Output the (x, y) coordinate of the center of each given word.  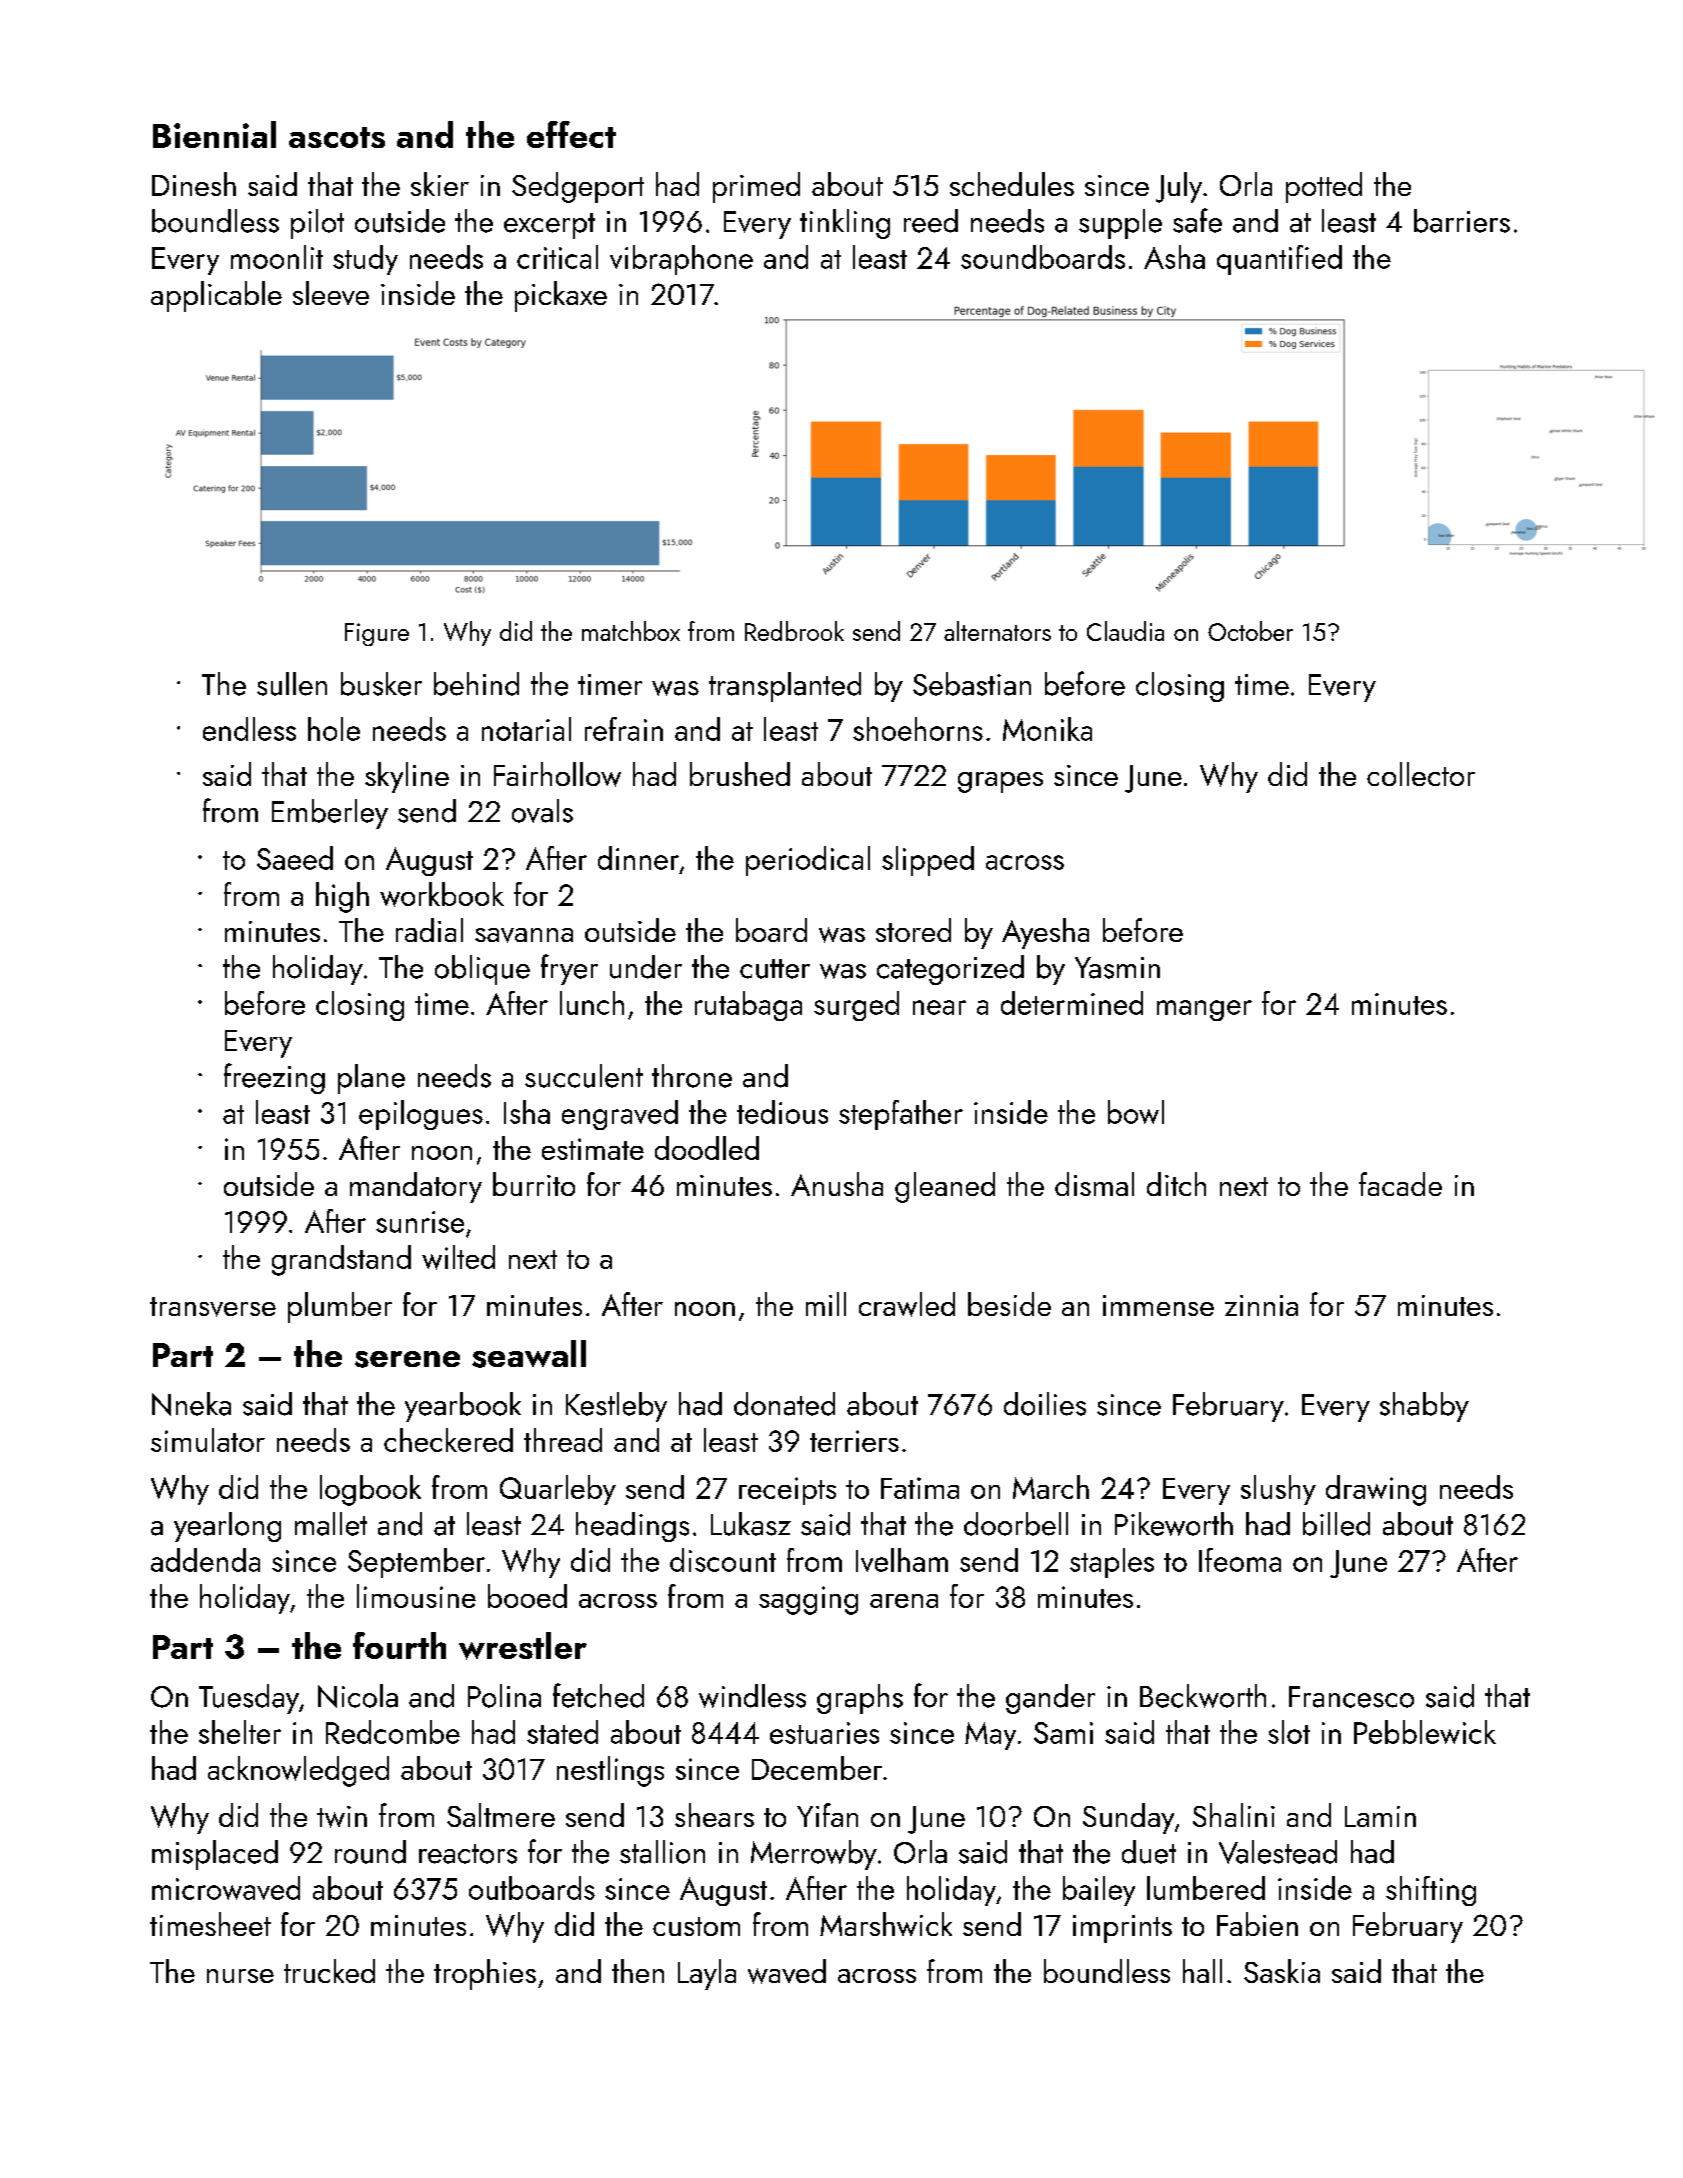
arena (904, 1601)
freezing (274, 1078)
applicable (216, 296)
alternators (997, 631)
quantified (1279, 260)
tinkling (845, 224)
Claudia (1125, 631)
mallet (331, 1524)
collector (1421, 774)
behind (476, 684)
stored (913, 930)
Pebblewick (1425, 1732)
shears (714, 1815)
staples (1112, 1563)
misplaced (215, 1855)
